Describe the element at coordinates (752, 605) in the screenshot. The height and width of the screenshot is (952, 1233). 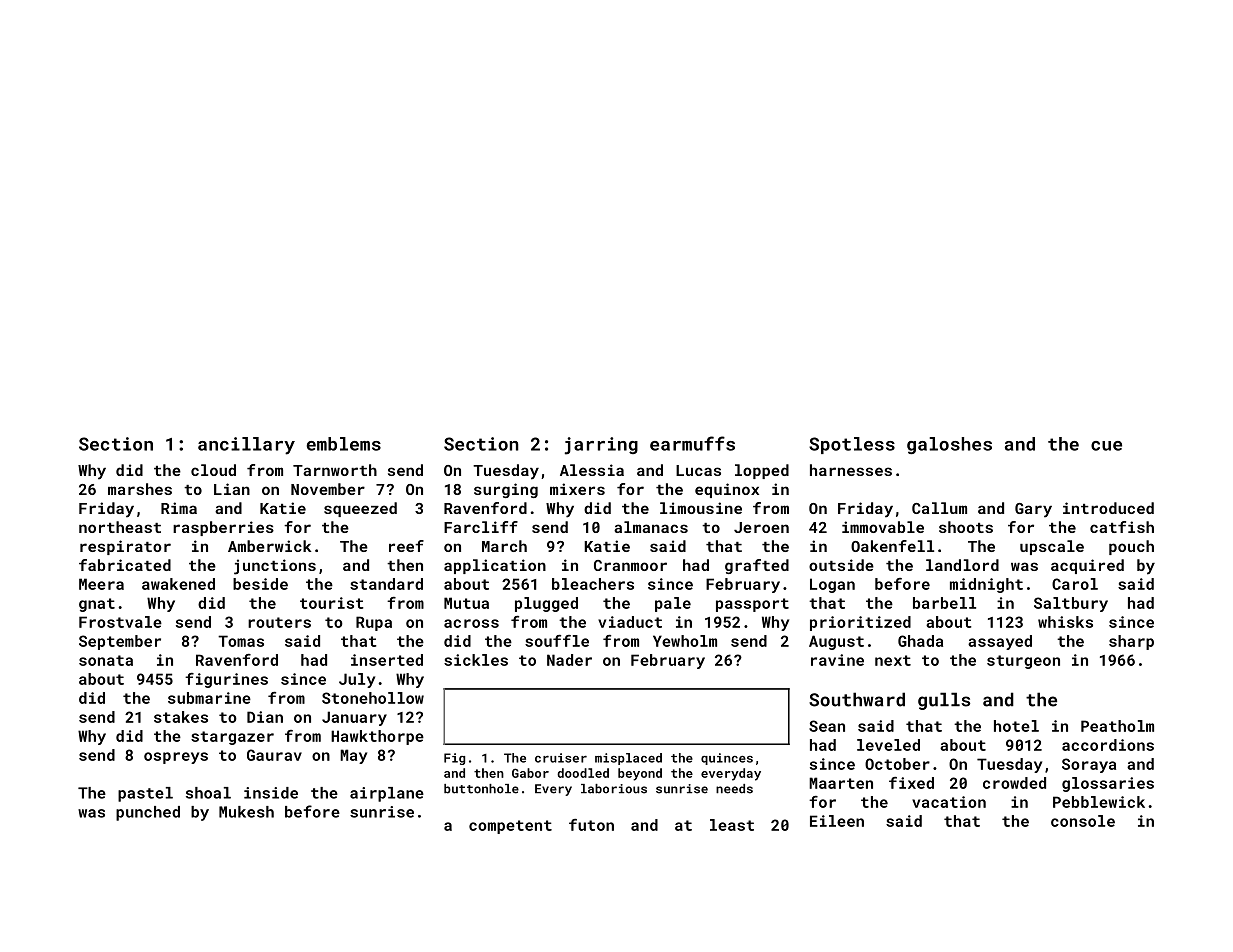
I see `passport` at that location.
